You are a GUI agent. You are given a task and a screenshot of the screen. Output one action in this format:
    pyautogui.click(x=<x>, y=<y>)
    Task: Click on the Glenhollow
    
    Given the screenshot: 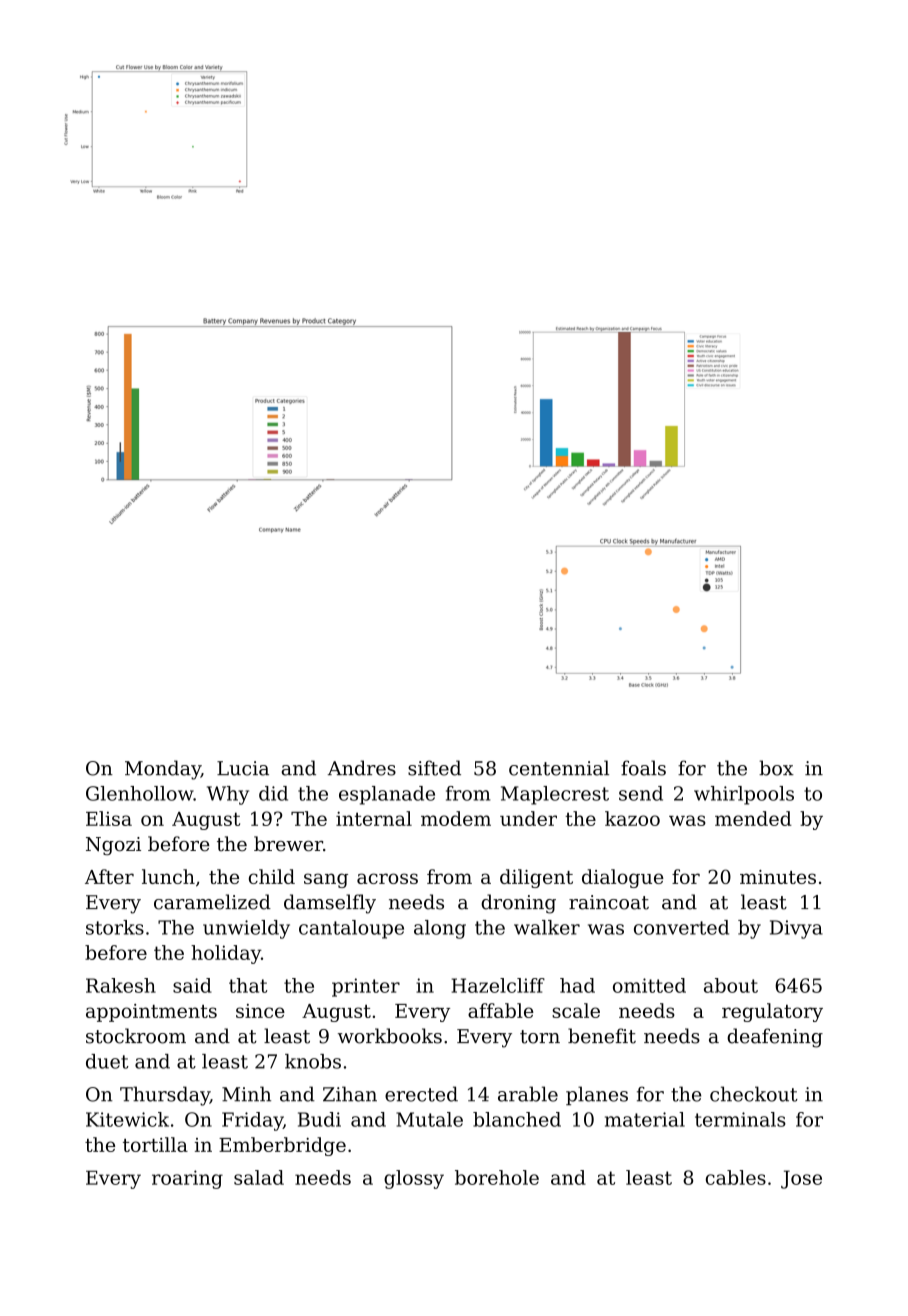 What is the action you would take?
    pyautogui.click(x=139, y=793)
